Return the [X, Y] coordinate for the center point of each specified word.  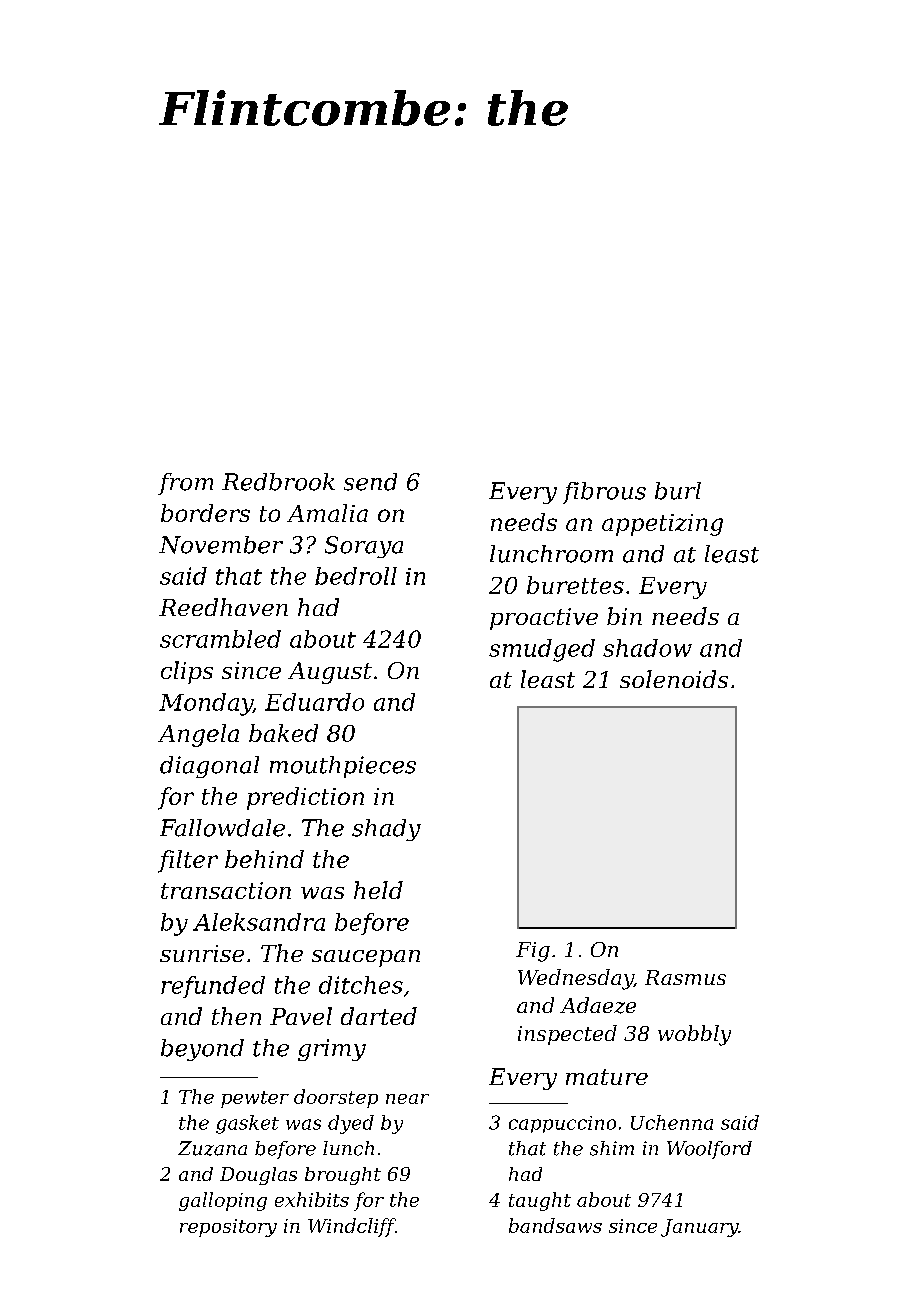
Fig [533, 952]
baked [283, 733]
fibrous [604, 493]
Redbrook [278, 482]
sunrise [202, 953]
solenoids [674, 679]
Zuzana [212, 1148]
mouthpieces [343, 767]
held [378, 890]
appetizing [662, 525]
